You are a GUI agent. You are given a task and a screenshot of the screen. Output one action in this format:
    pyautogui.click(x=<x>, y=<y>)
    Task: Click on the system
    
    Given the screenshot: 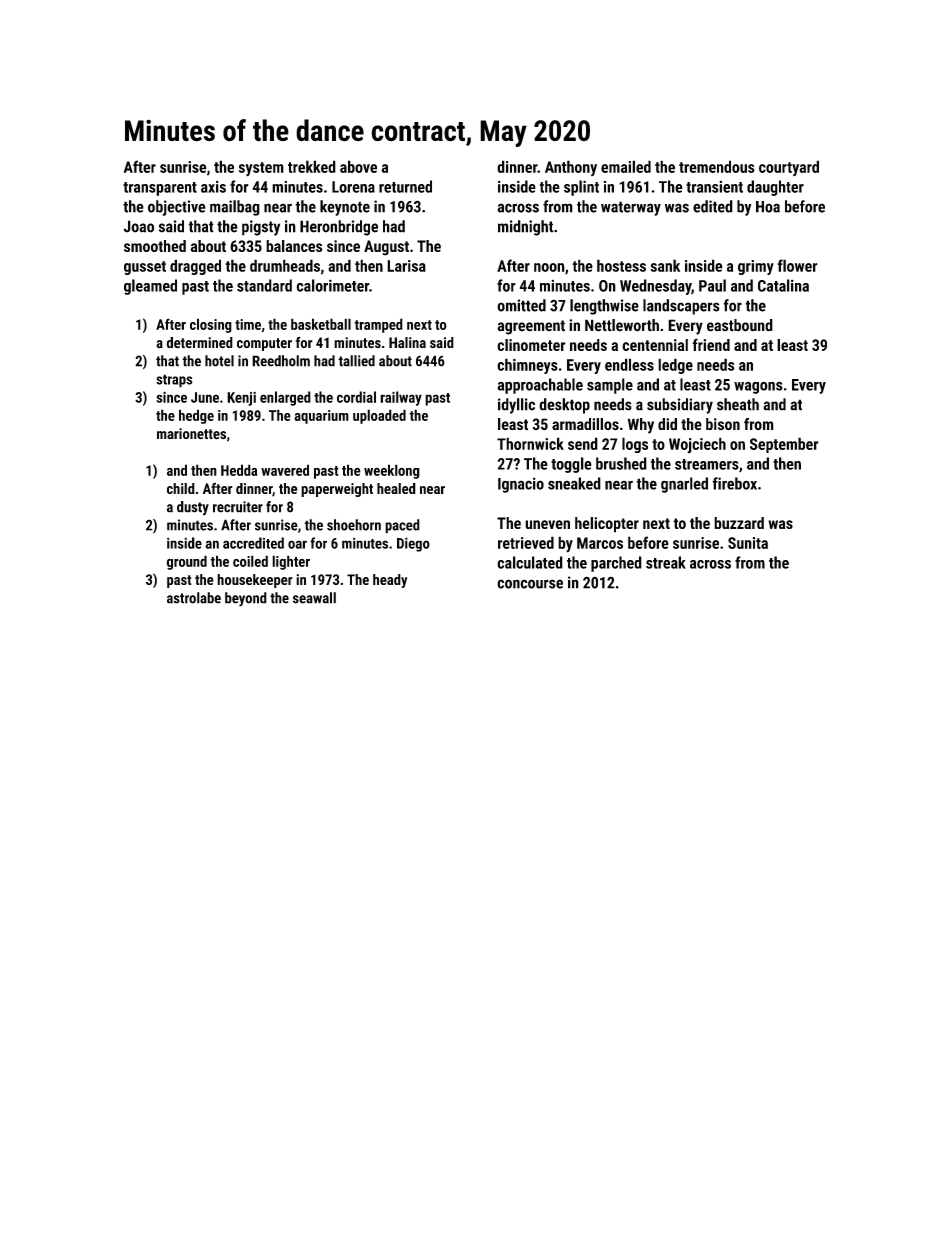 What is the action you would take?
    pyautogui.click(x=261, y=169)
